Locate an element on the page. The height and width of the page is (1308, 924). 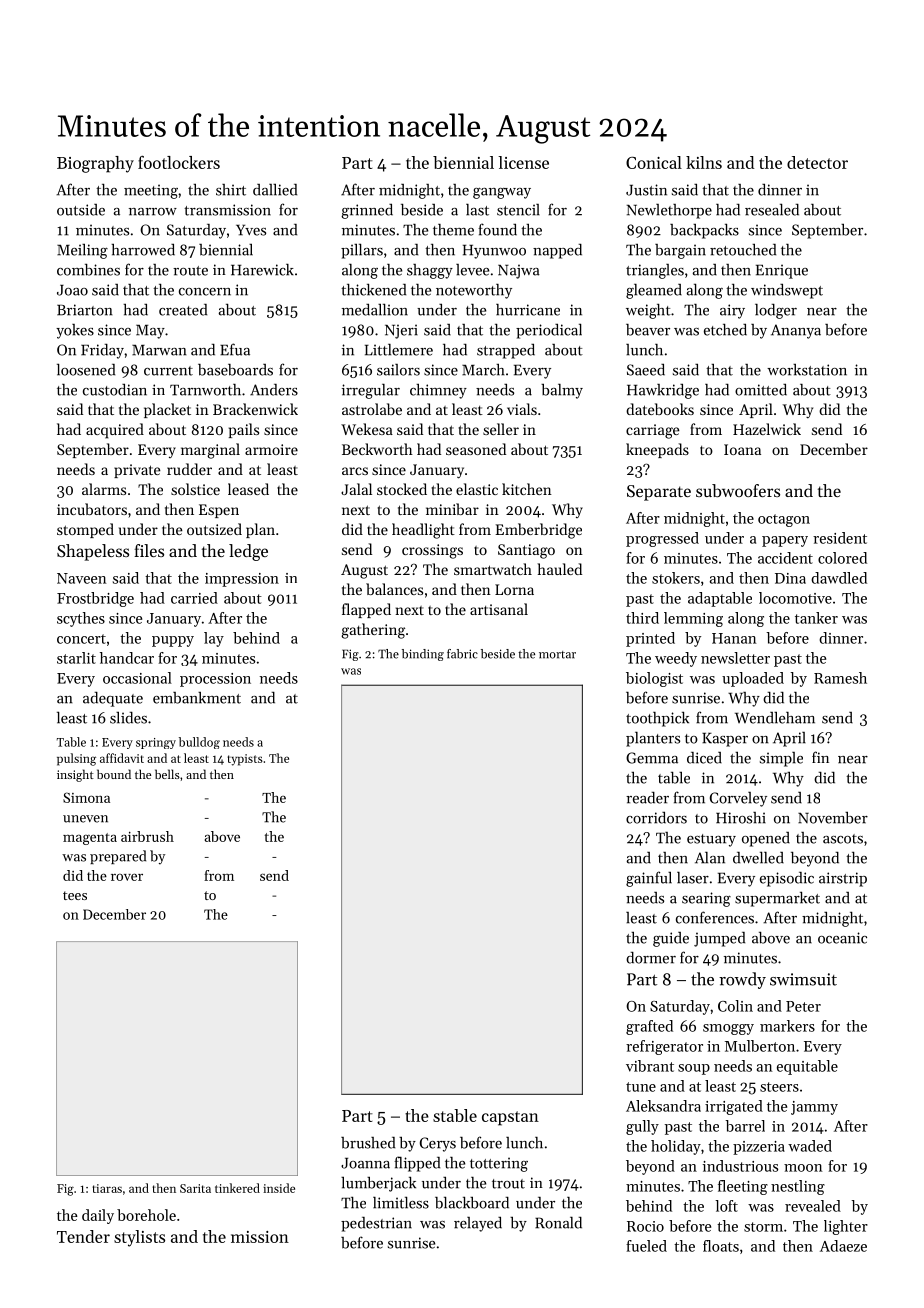
Biography is located at coordinates (95, 164).
